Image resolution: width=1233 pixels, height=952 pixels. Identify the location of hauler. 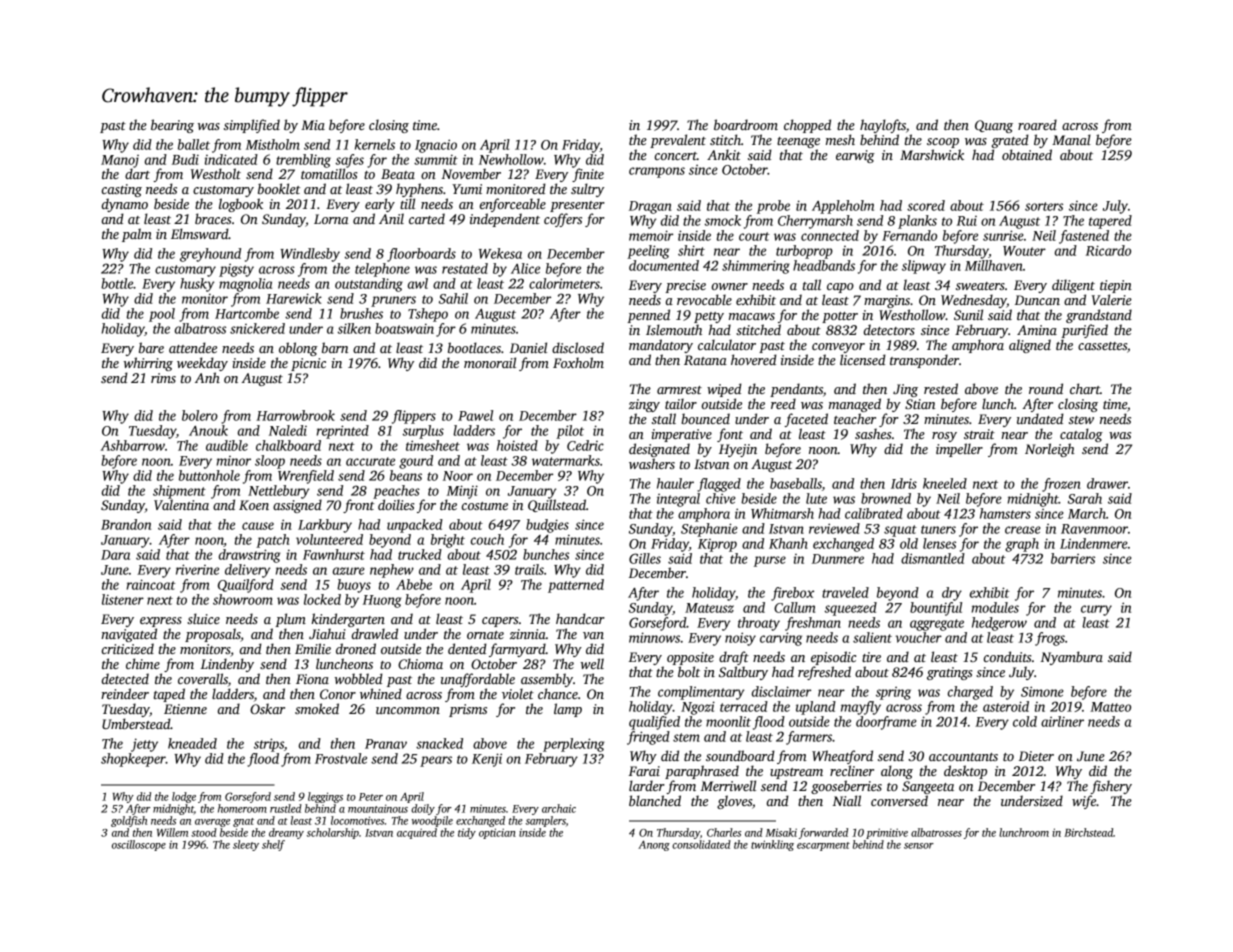
(675, 483).
